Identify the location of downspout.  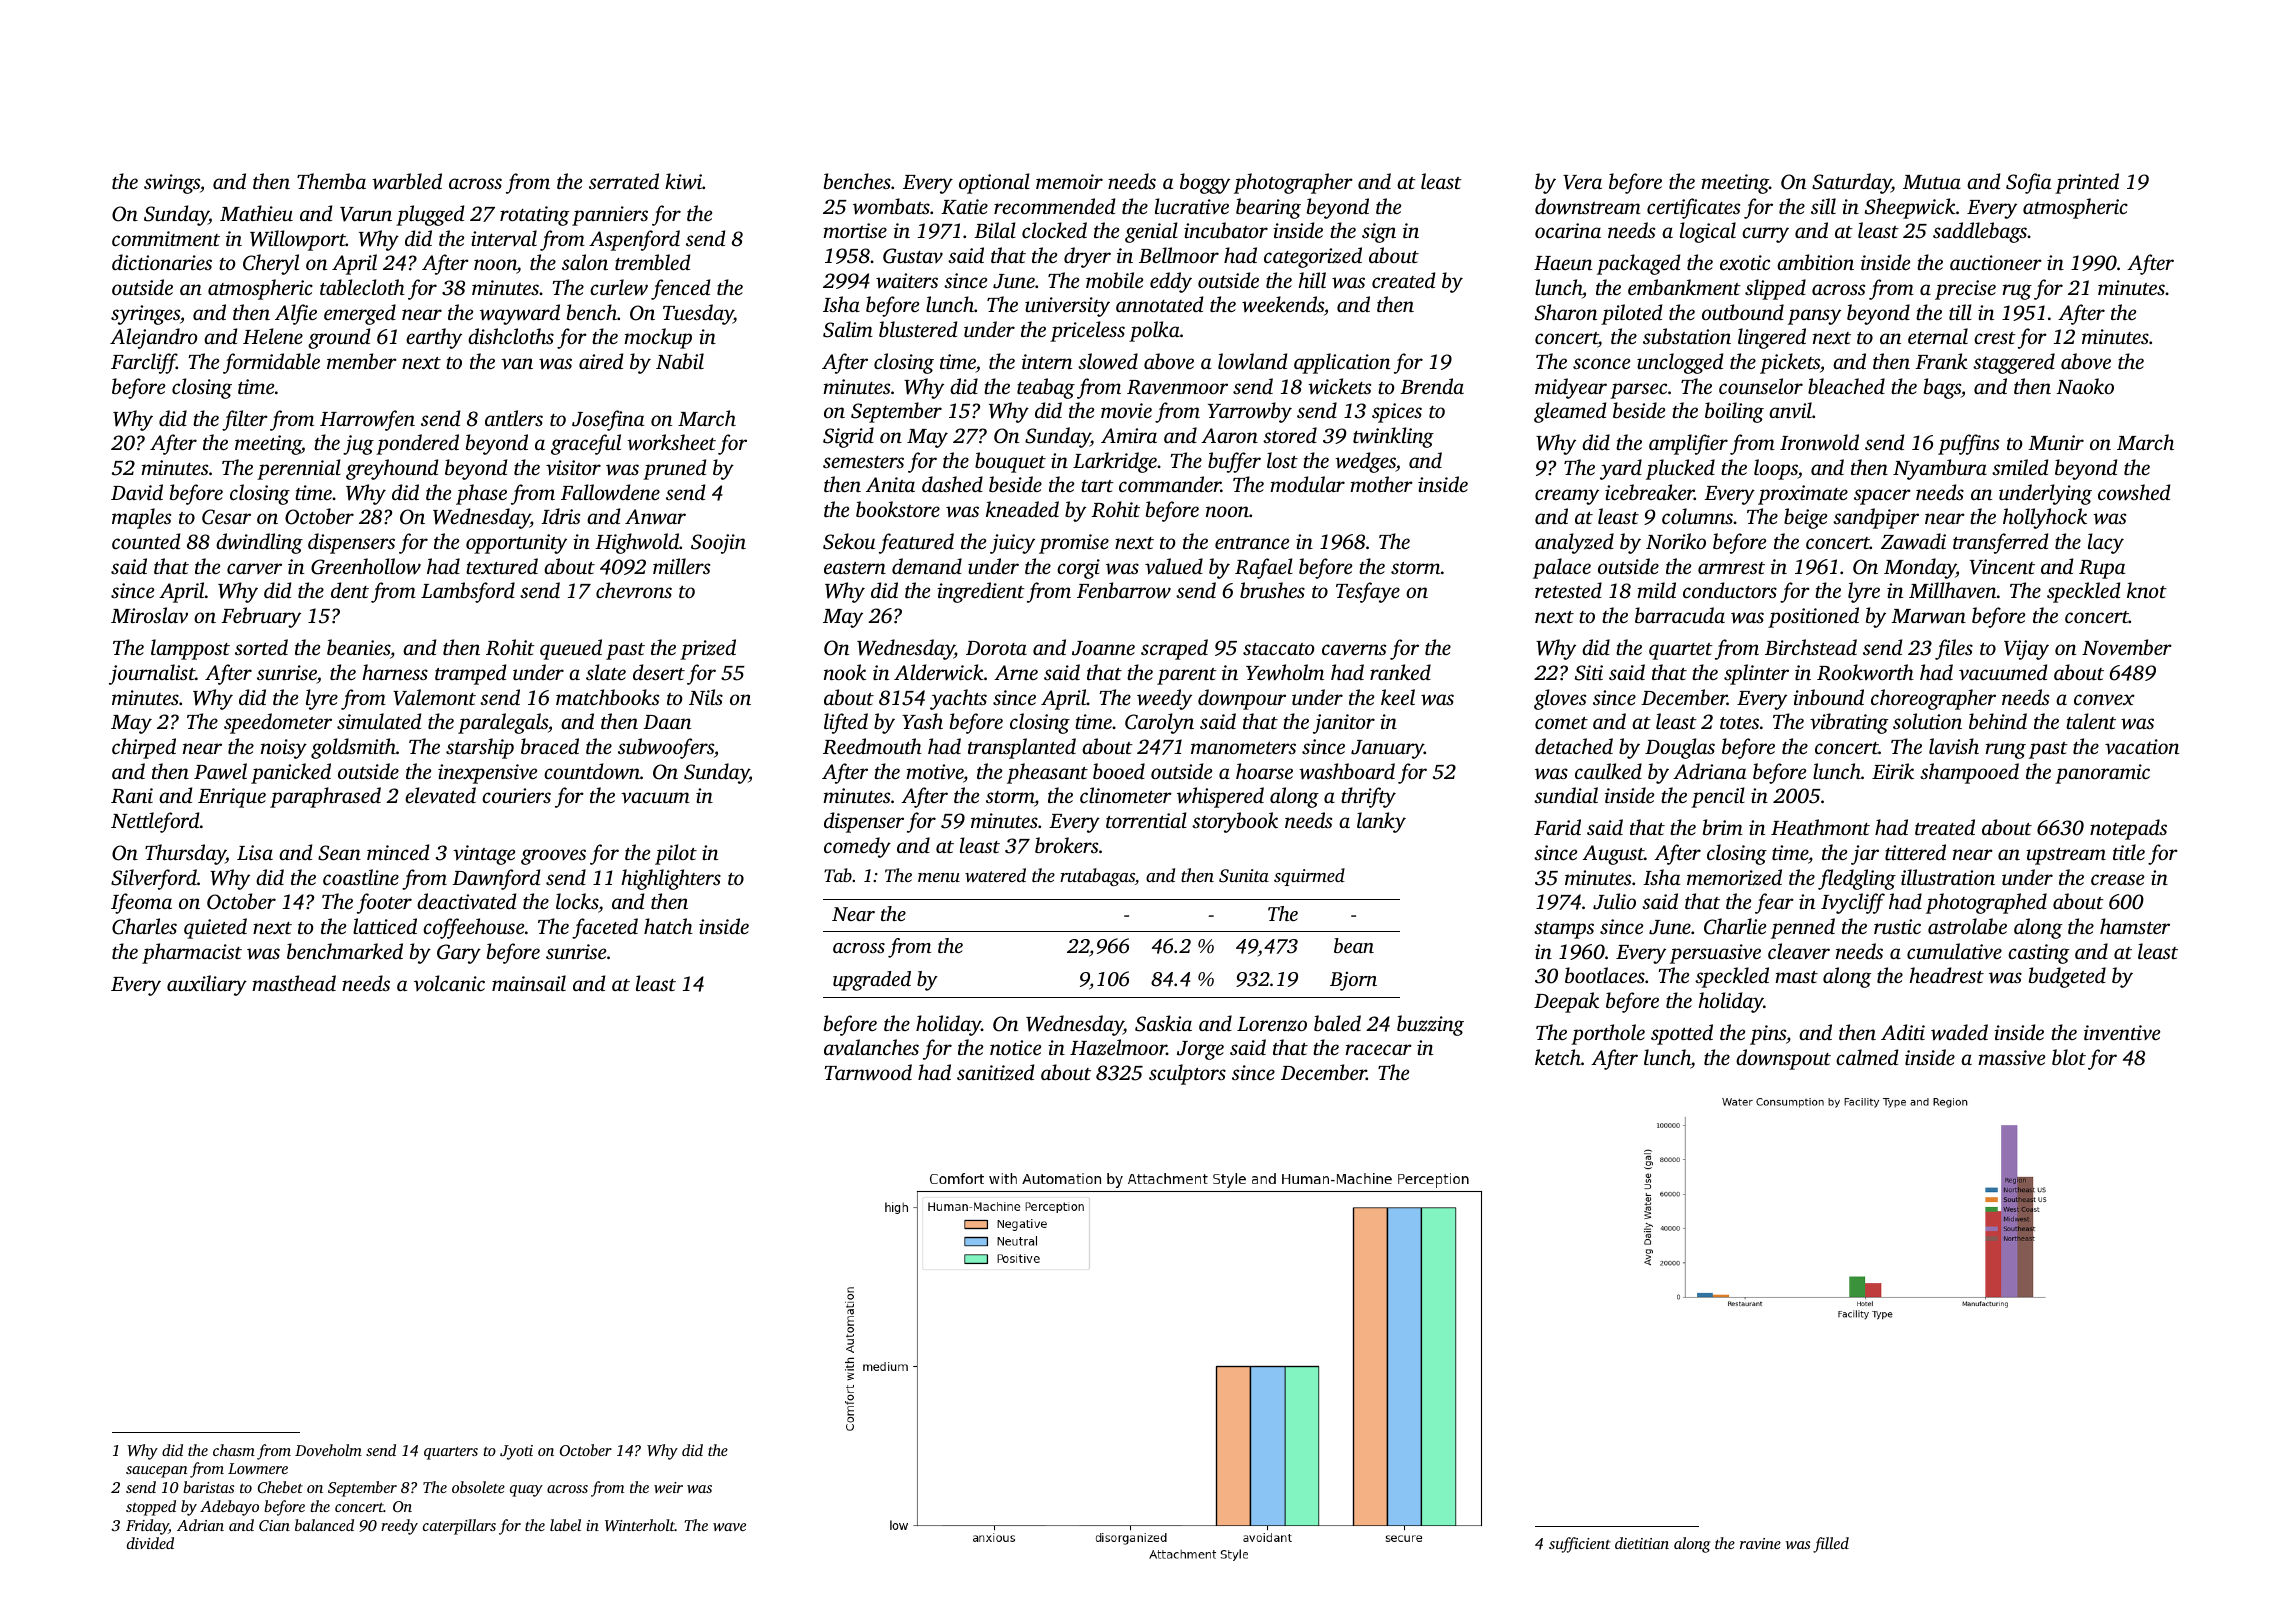
(1783, 1059).
